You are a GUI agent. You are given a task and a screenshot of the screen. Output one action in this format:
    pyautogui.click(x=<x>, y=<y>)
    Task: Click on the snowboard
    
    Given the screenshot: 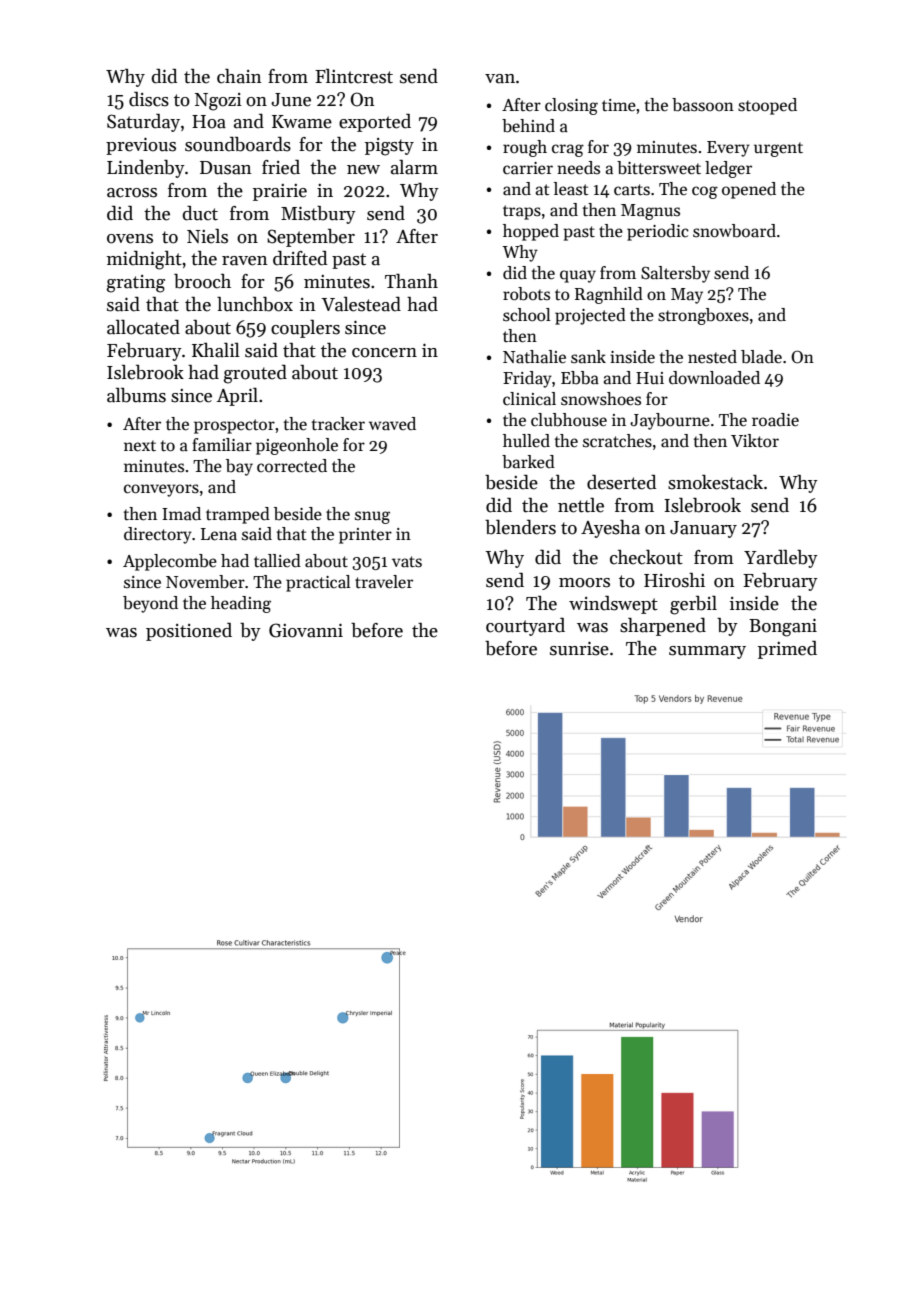 What is the action you would take?
    pyautogui.click(x=734, y=231)
